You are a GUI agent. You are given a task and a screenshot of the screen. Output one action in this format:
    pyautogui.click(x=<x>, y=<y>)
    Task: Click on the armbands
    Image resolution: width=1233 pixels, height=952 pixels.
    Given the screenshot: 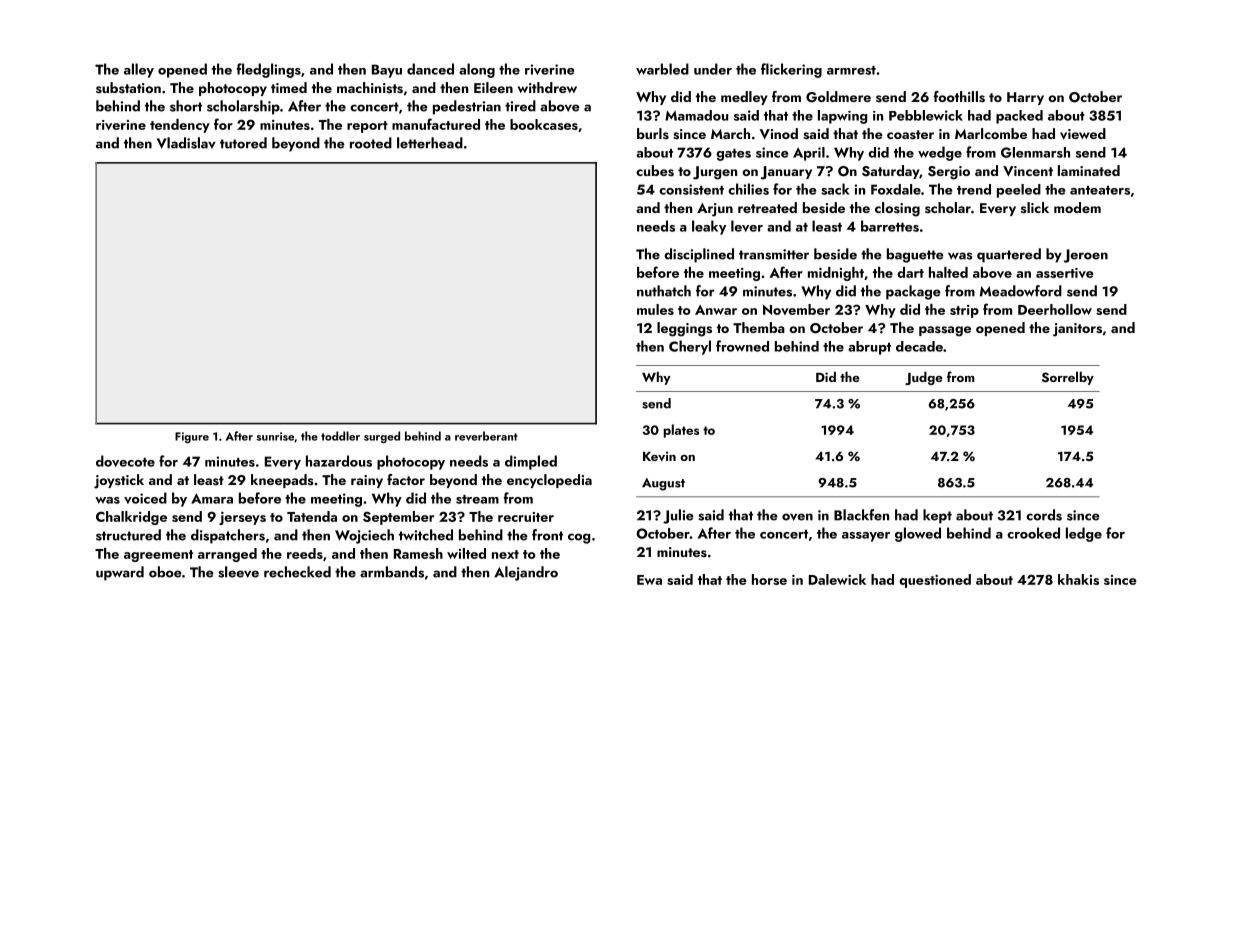 What is the action you would take?
    pyautogui.click(x=392, y=572)
